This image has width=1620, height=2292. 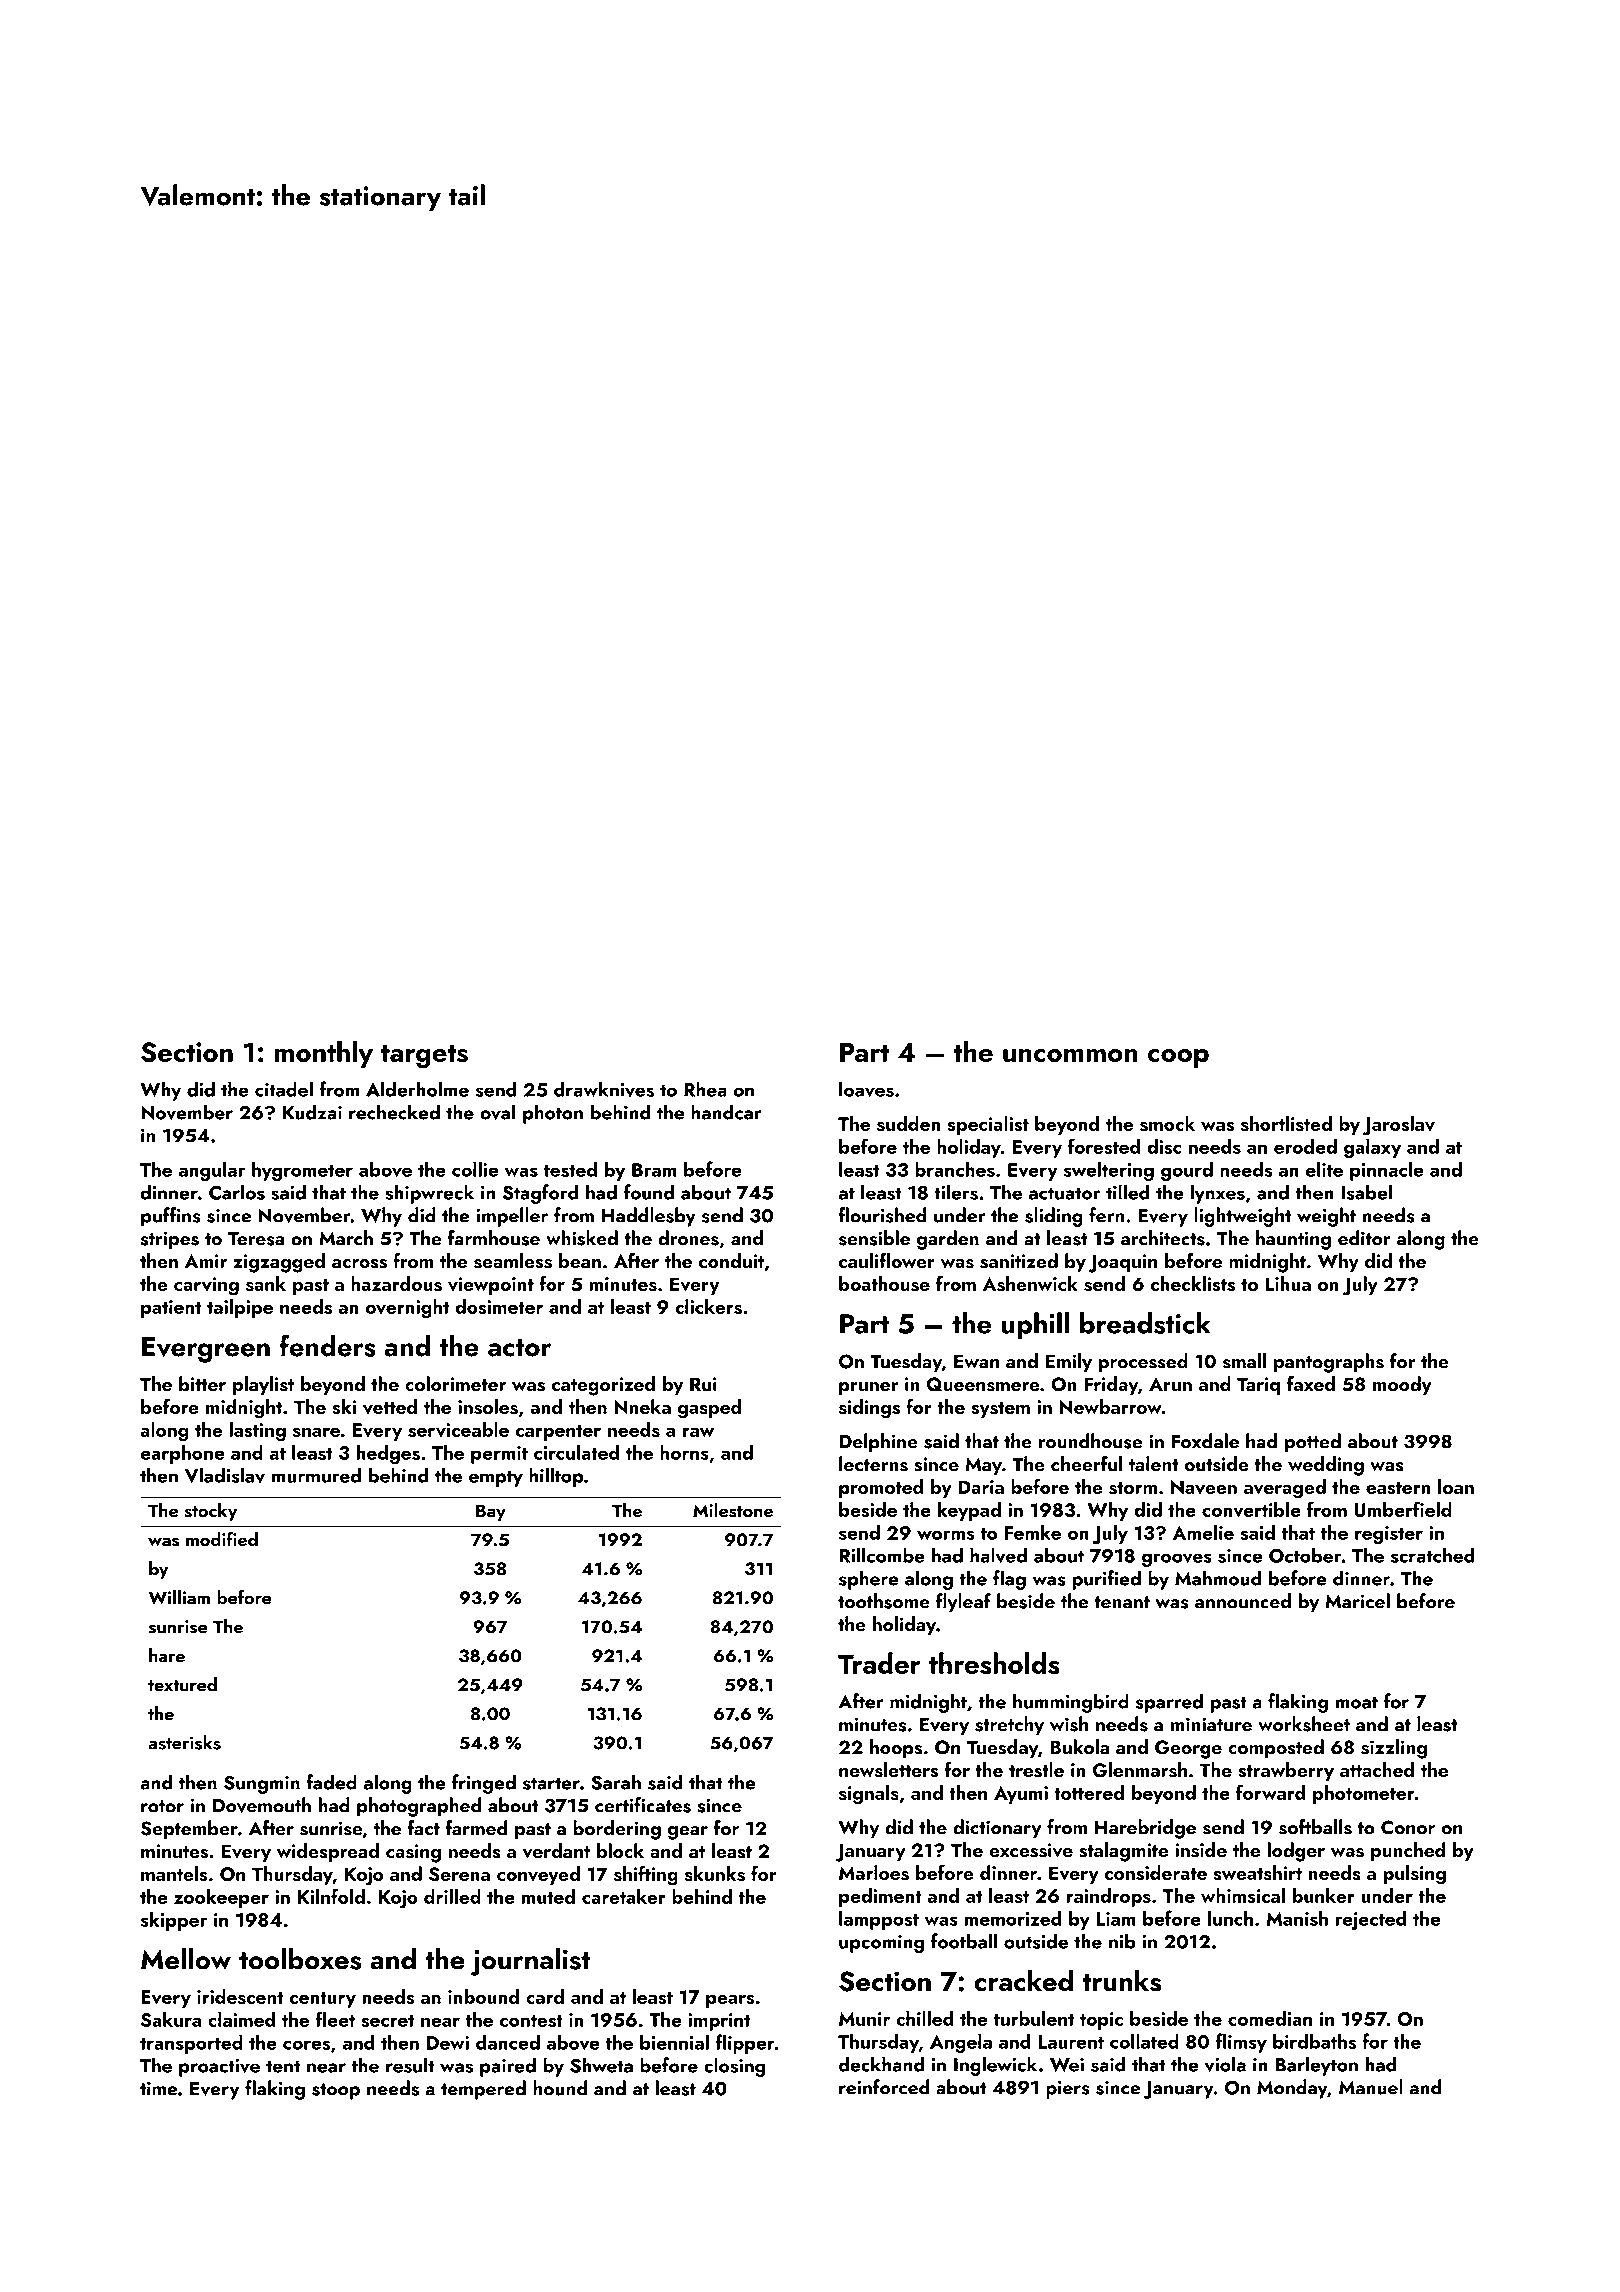 What do you see at coordinates (410, 2065) in the image?
I see `result` at bounding box center [410, 2065].
